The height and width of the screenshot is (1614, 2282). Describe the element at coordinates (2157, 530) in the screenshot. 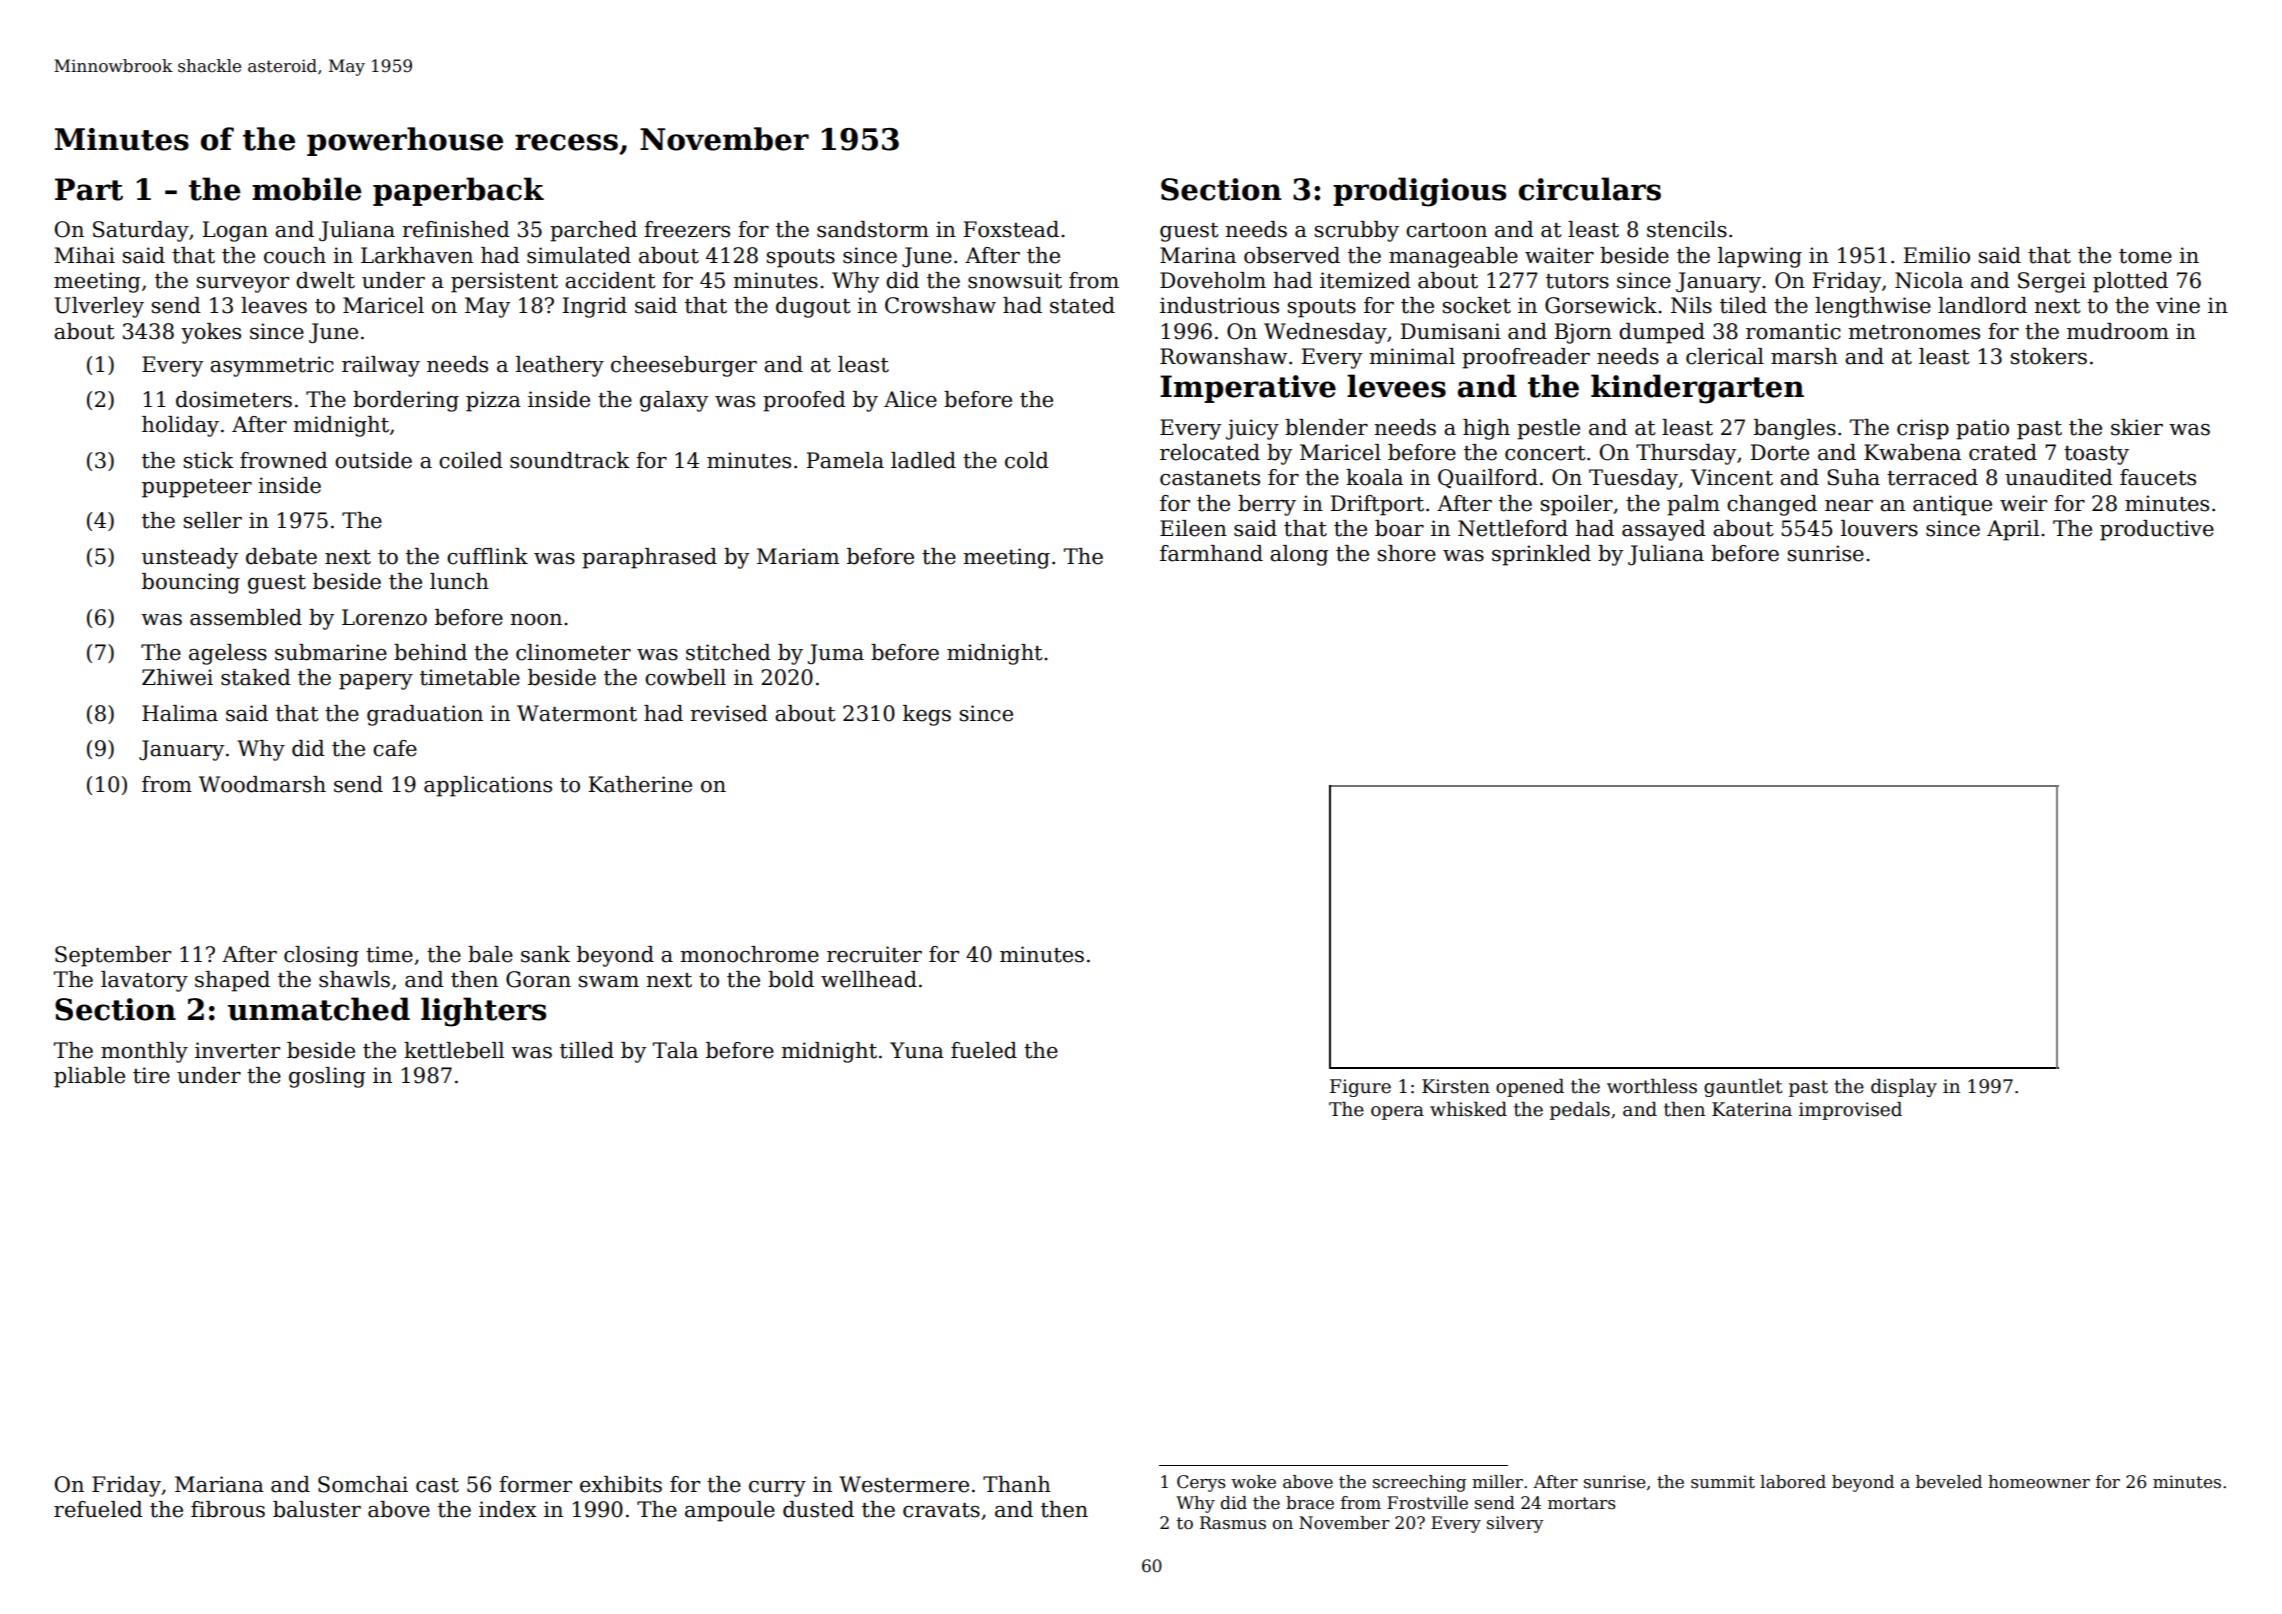

I see `productive` at that location.
